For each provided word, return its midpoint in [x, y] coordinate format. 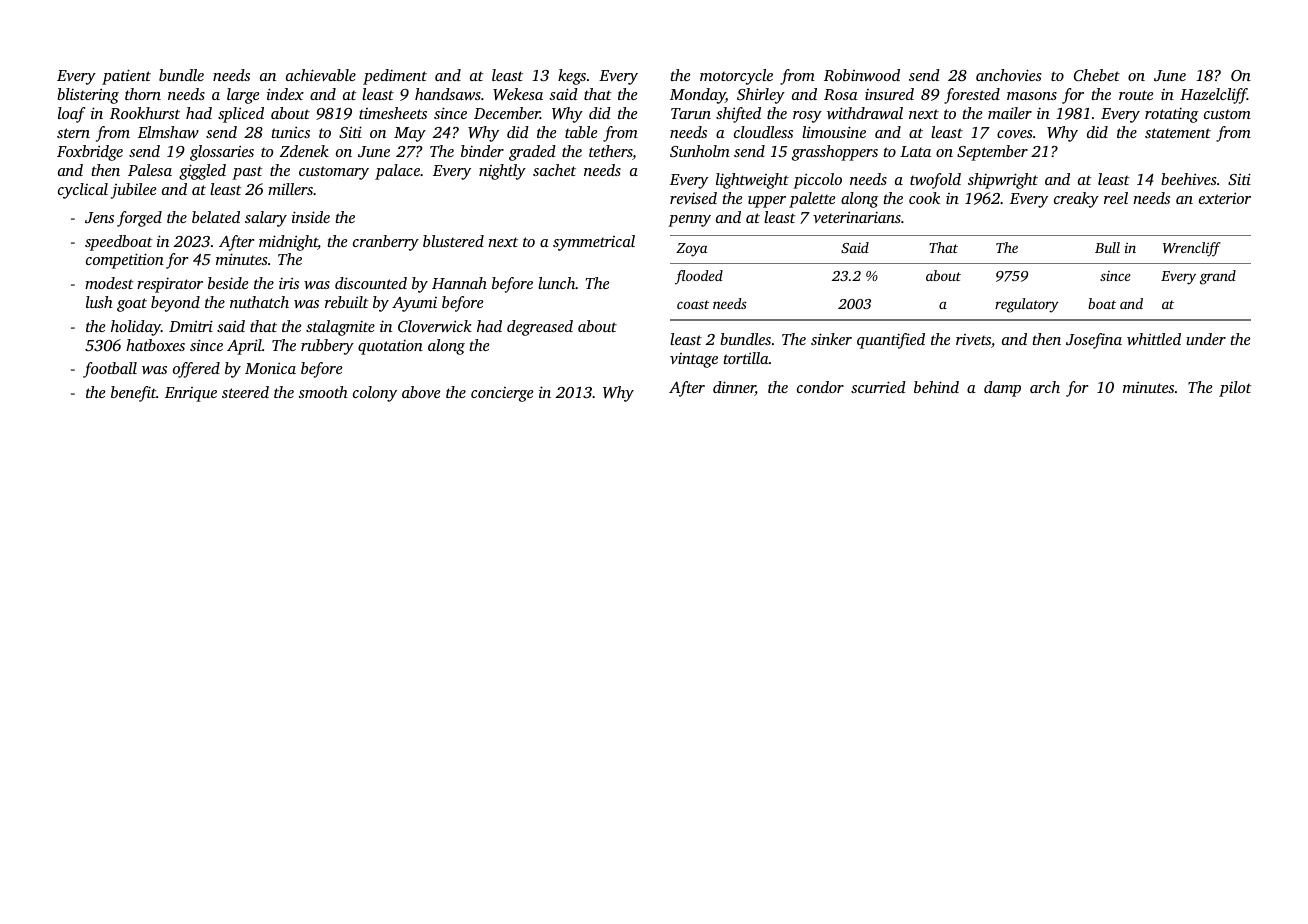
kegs [572, 77]
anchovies [1008, 75]
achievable [321, 75]
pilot [1235, 389]
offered [196, 370]
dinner [734, 388]
